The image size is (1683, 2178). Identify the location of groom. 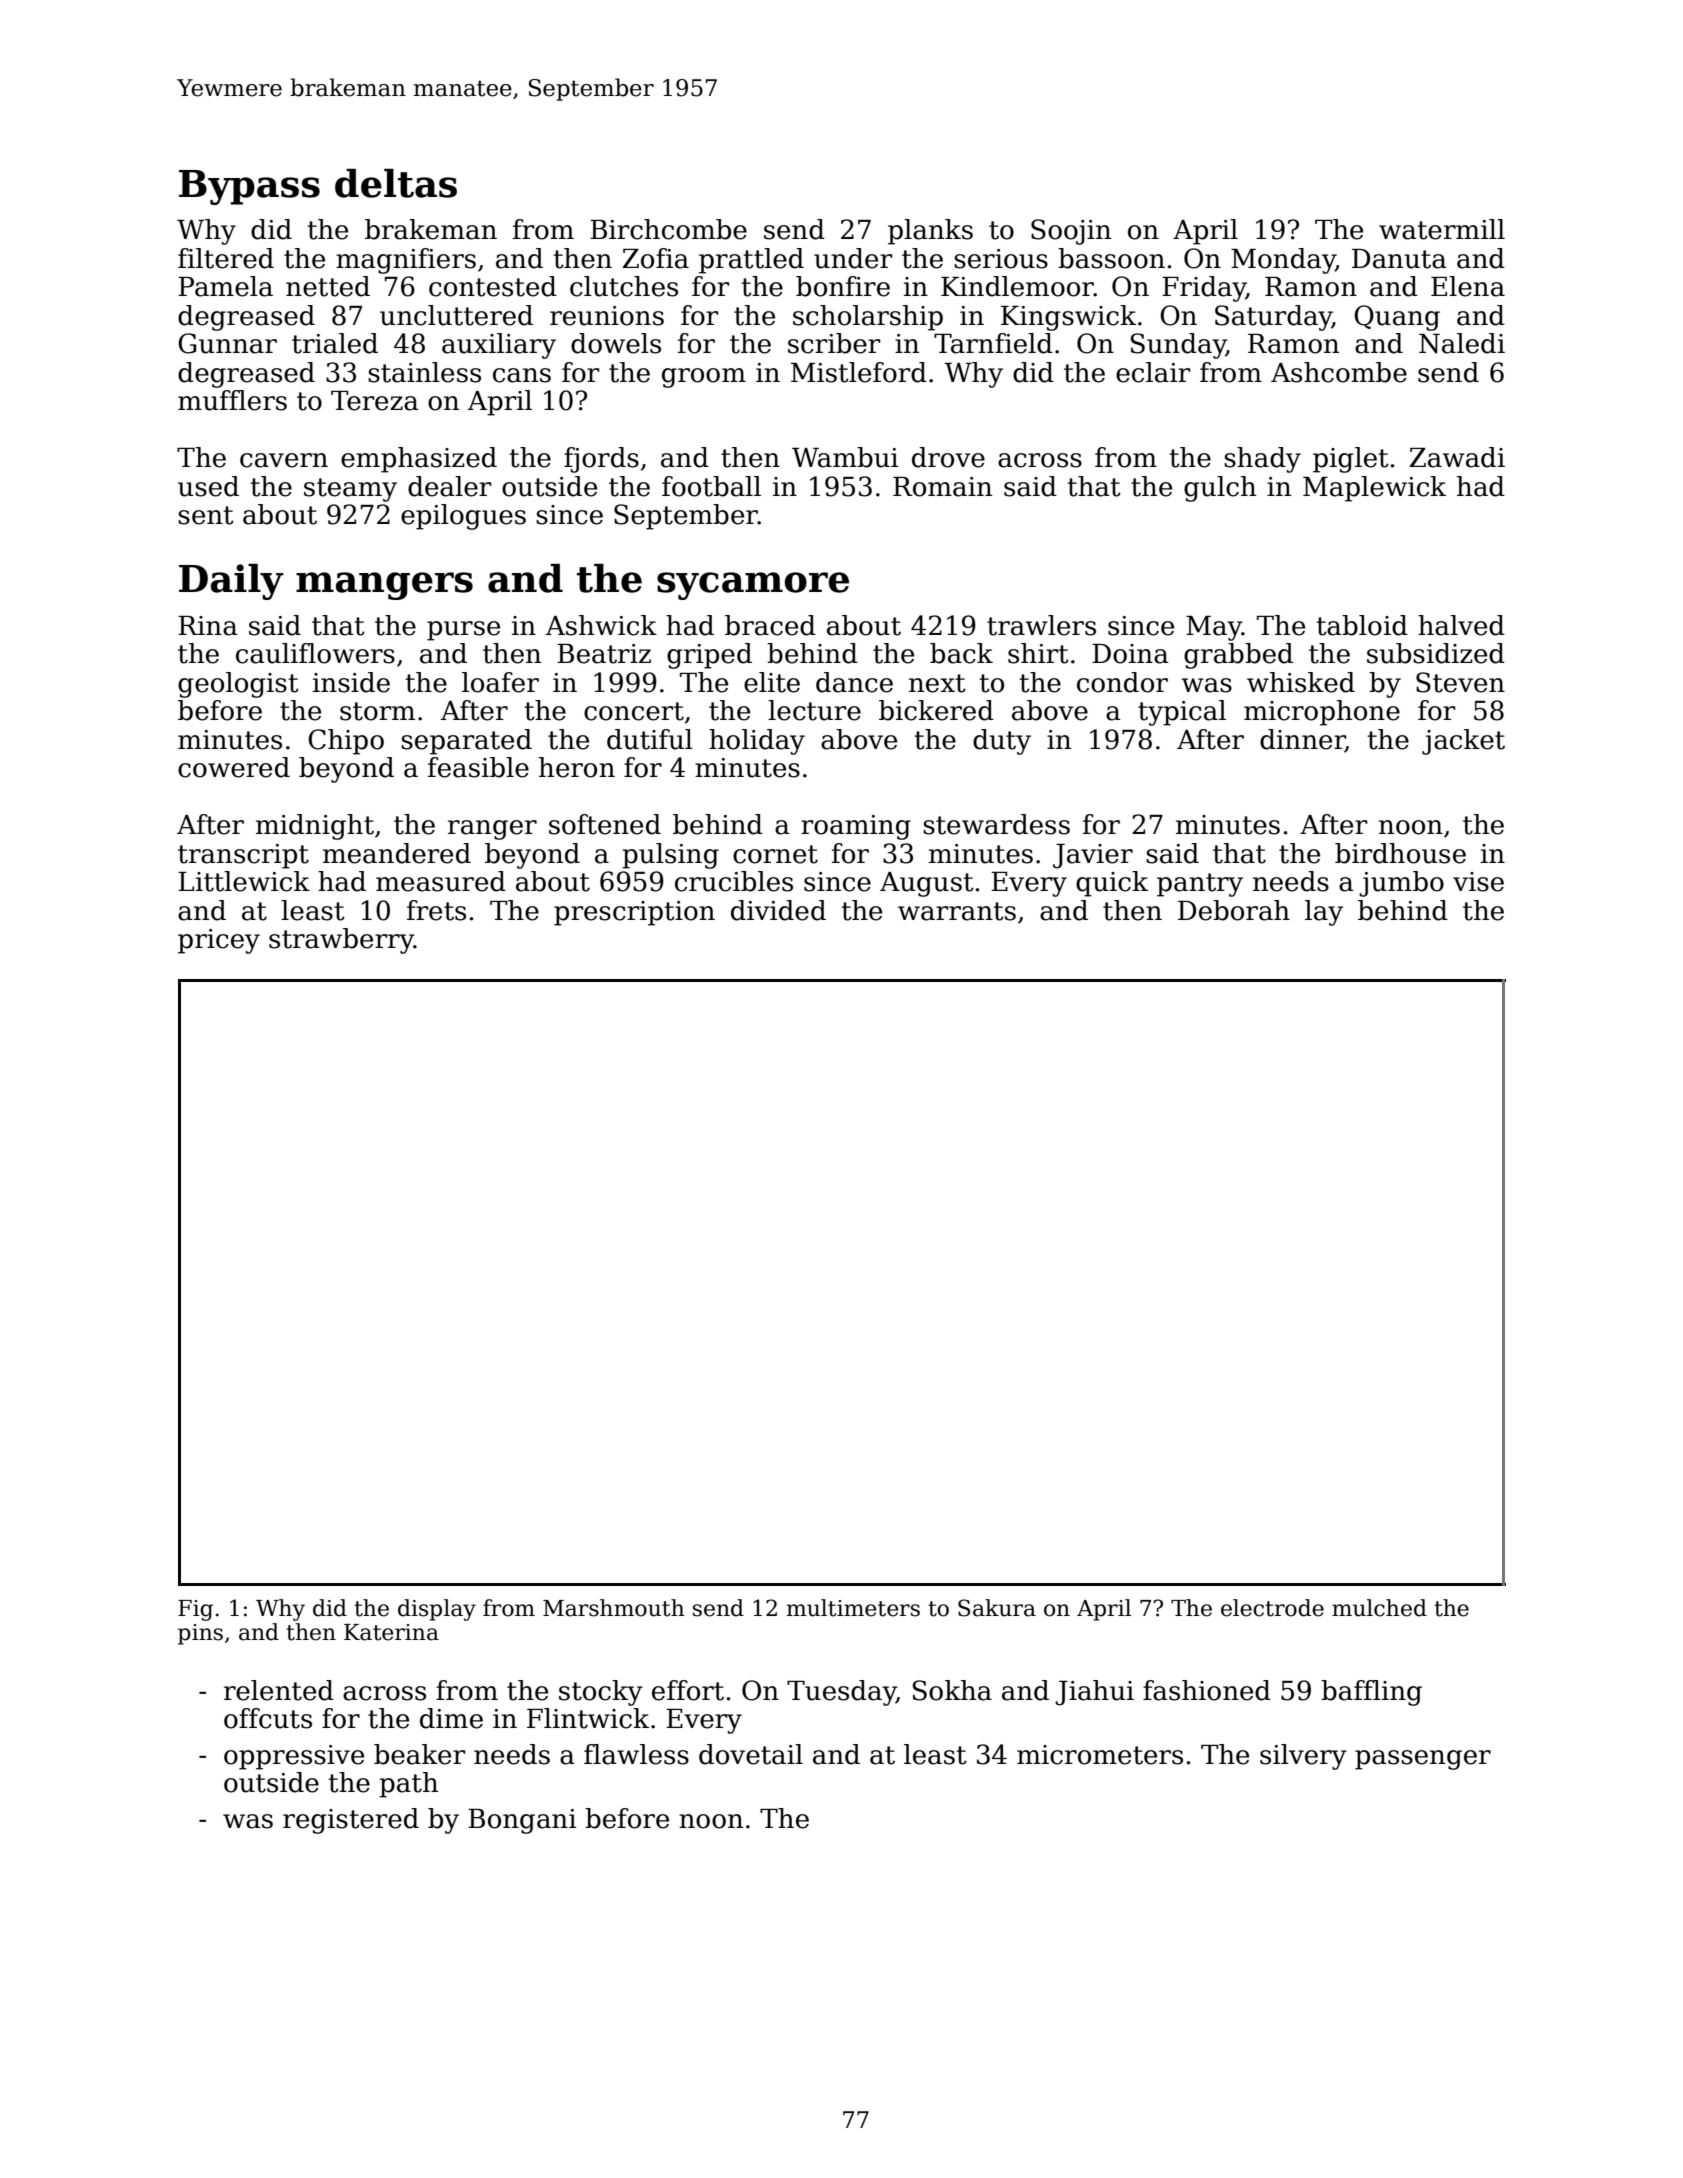
(704, 378).
